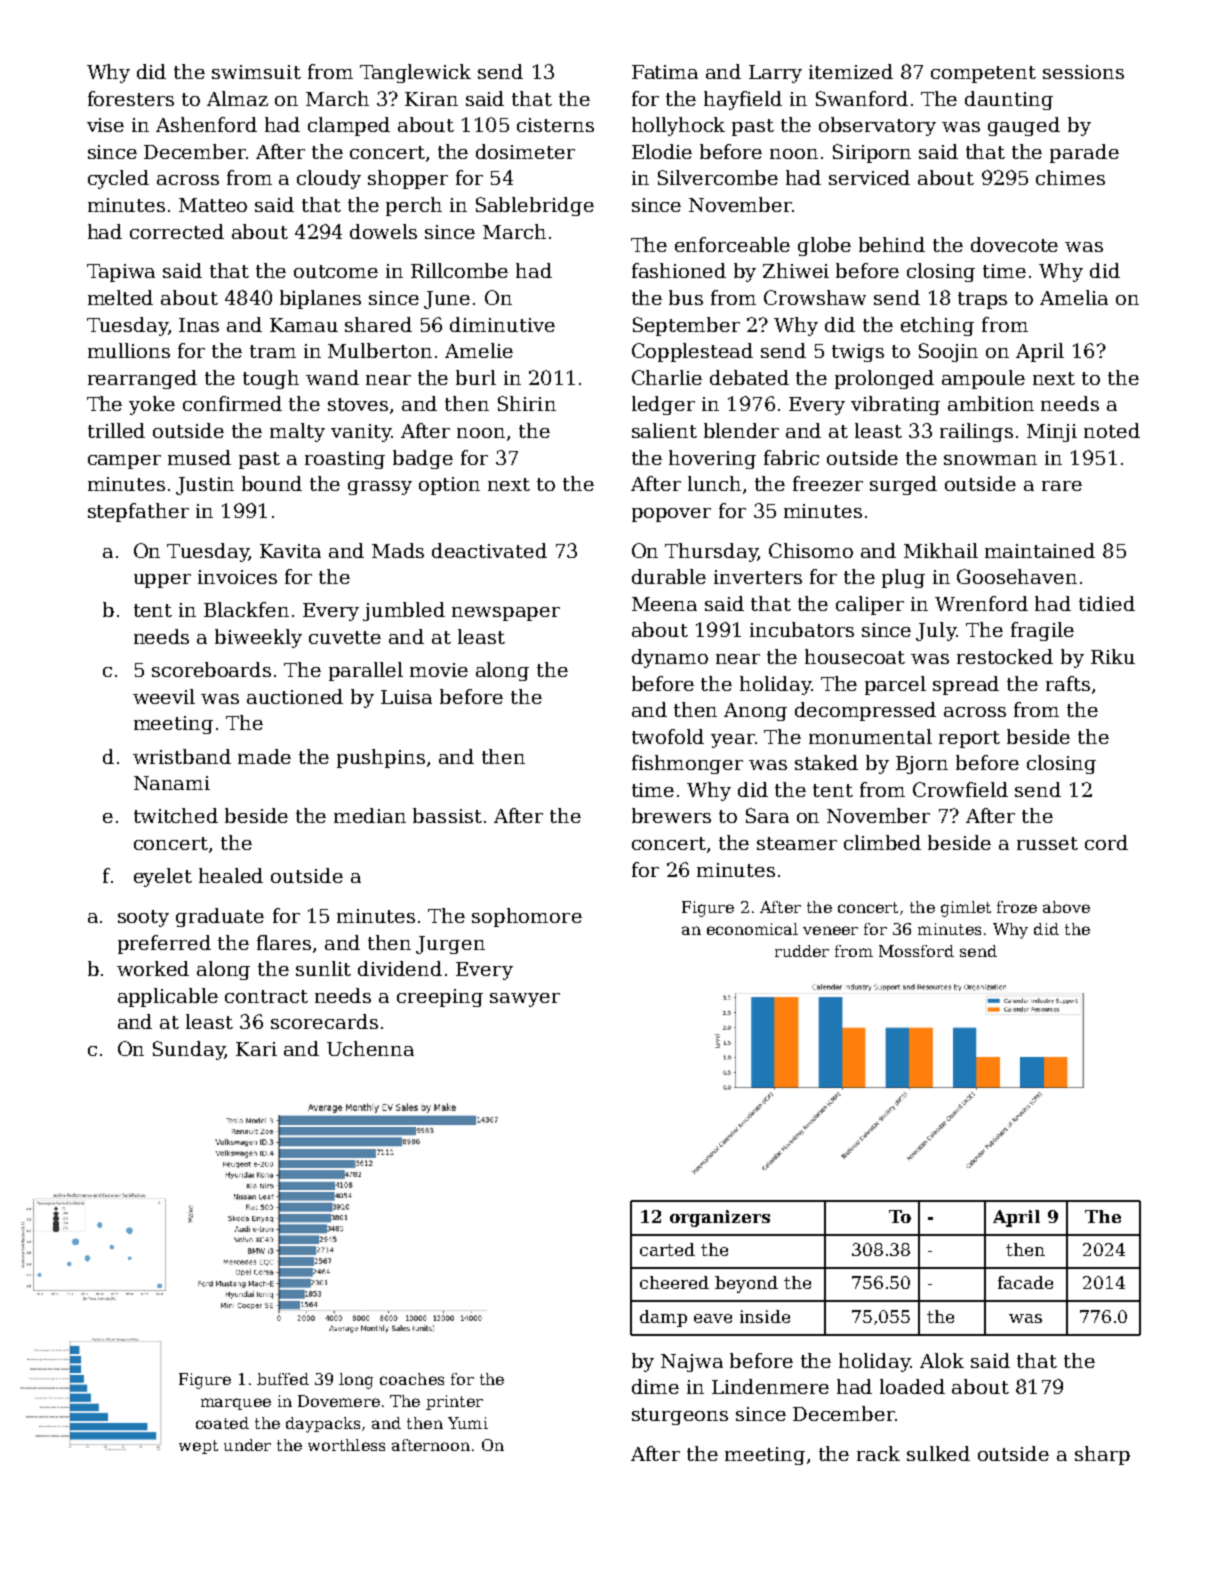  I want to click on sessions, so click(1083, 72).
